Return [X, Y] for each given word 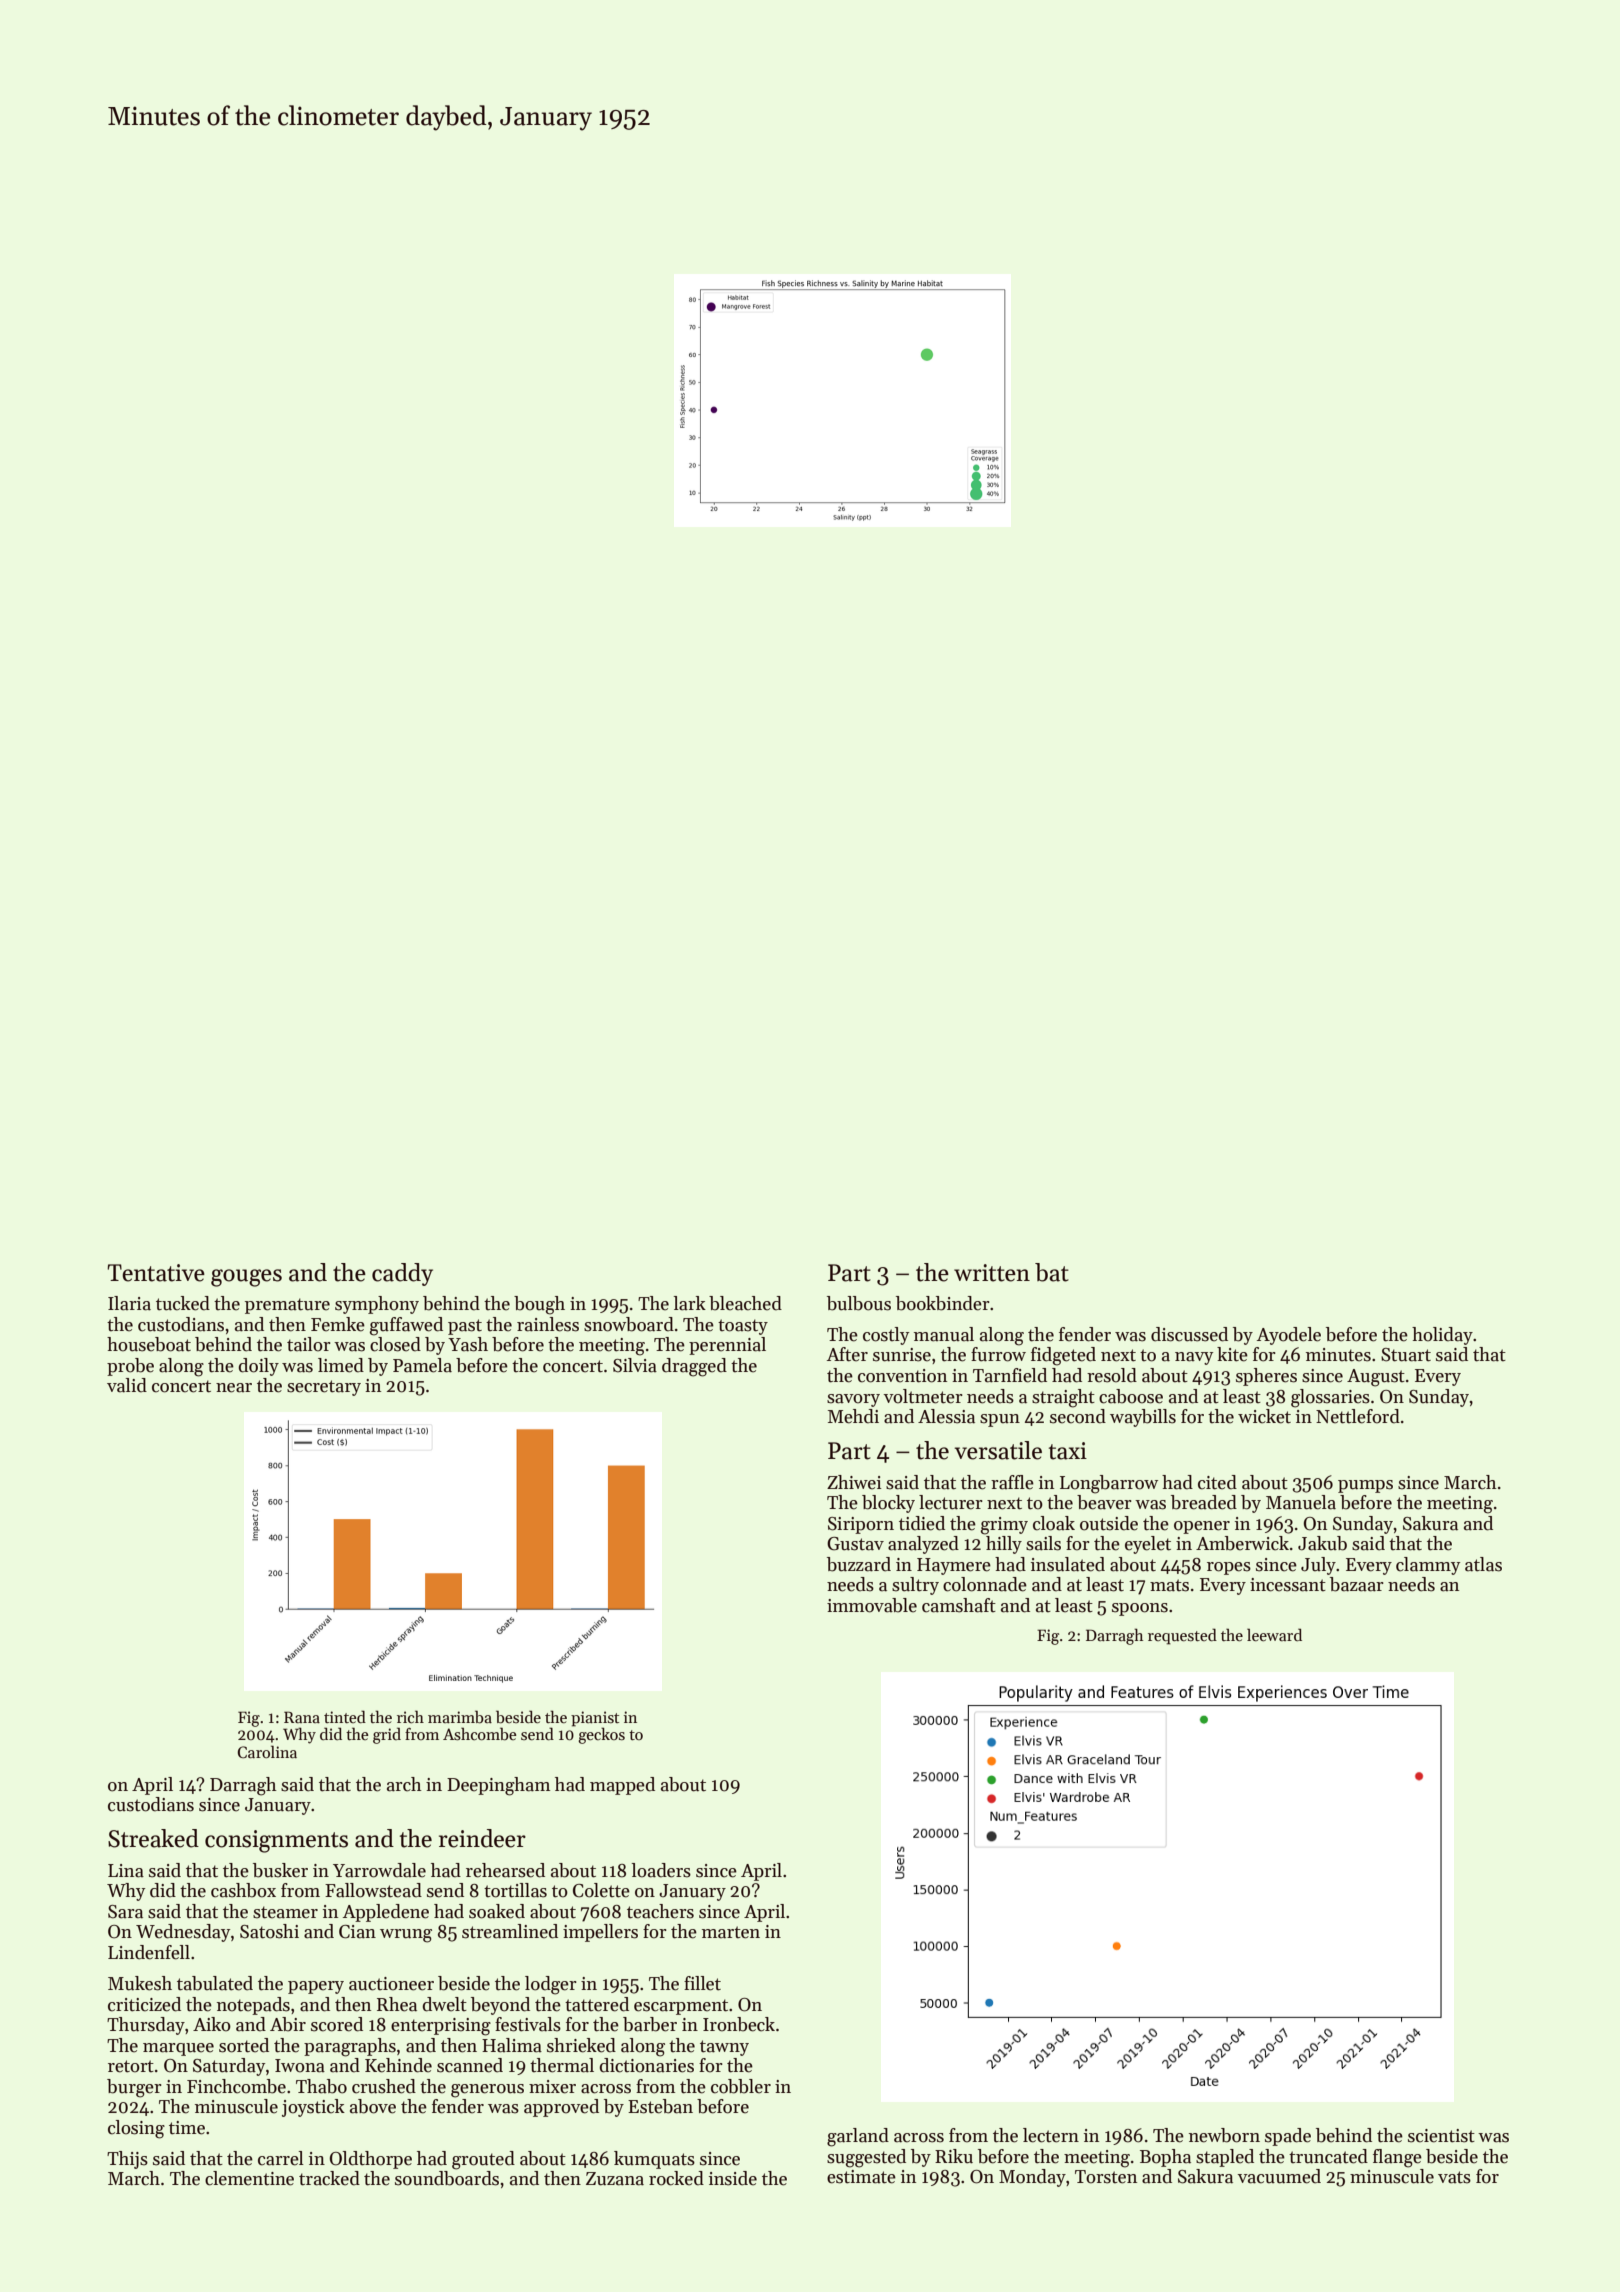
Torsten [1106, 2177]
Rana [302, 1717]
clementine [249, 2178]
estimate [861, 2177]
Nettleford [1358, 1416]
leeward [1274, 1634]
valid [127, 1385]
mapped [622, 1786]
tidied [922, 1523]
